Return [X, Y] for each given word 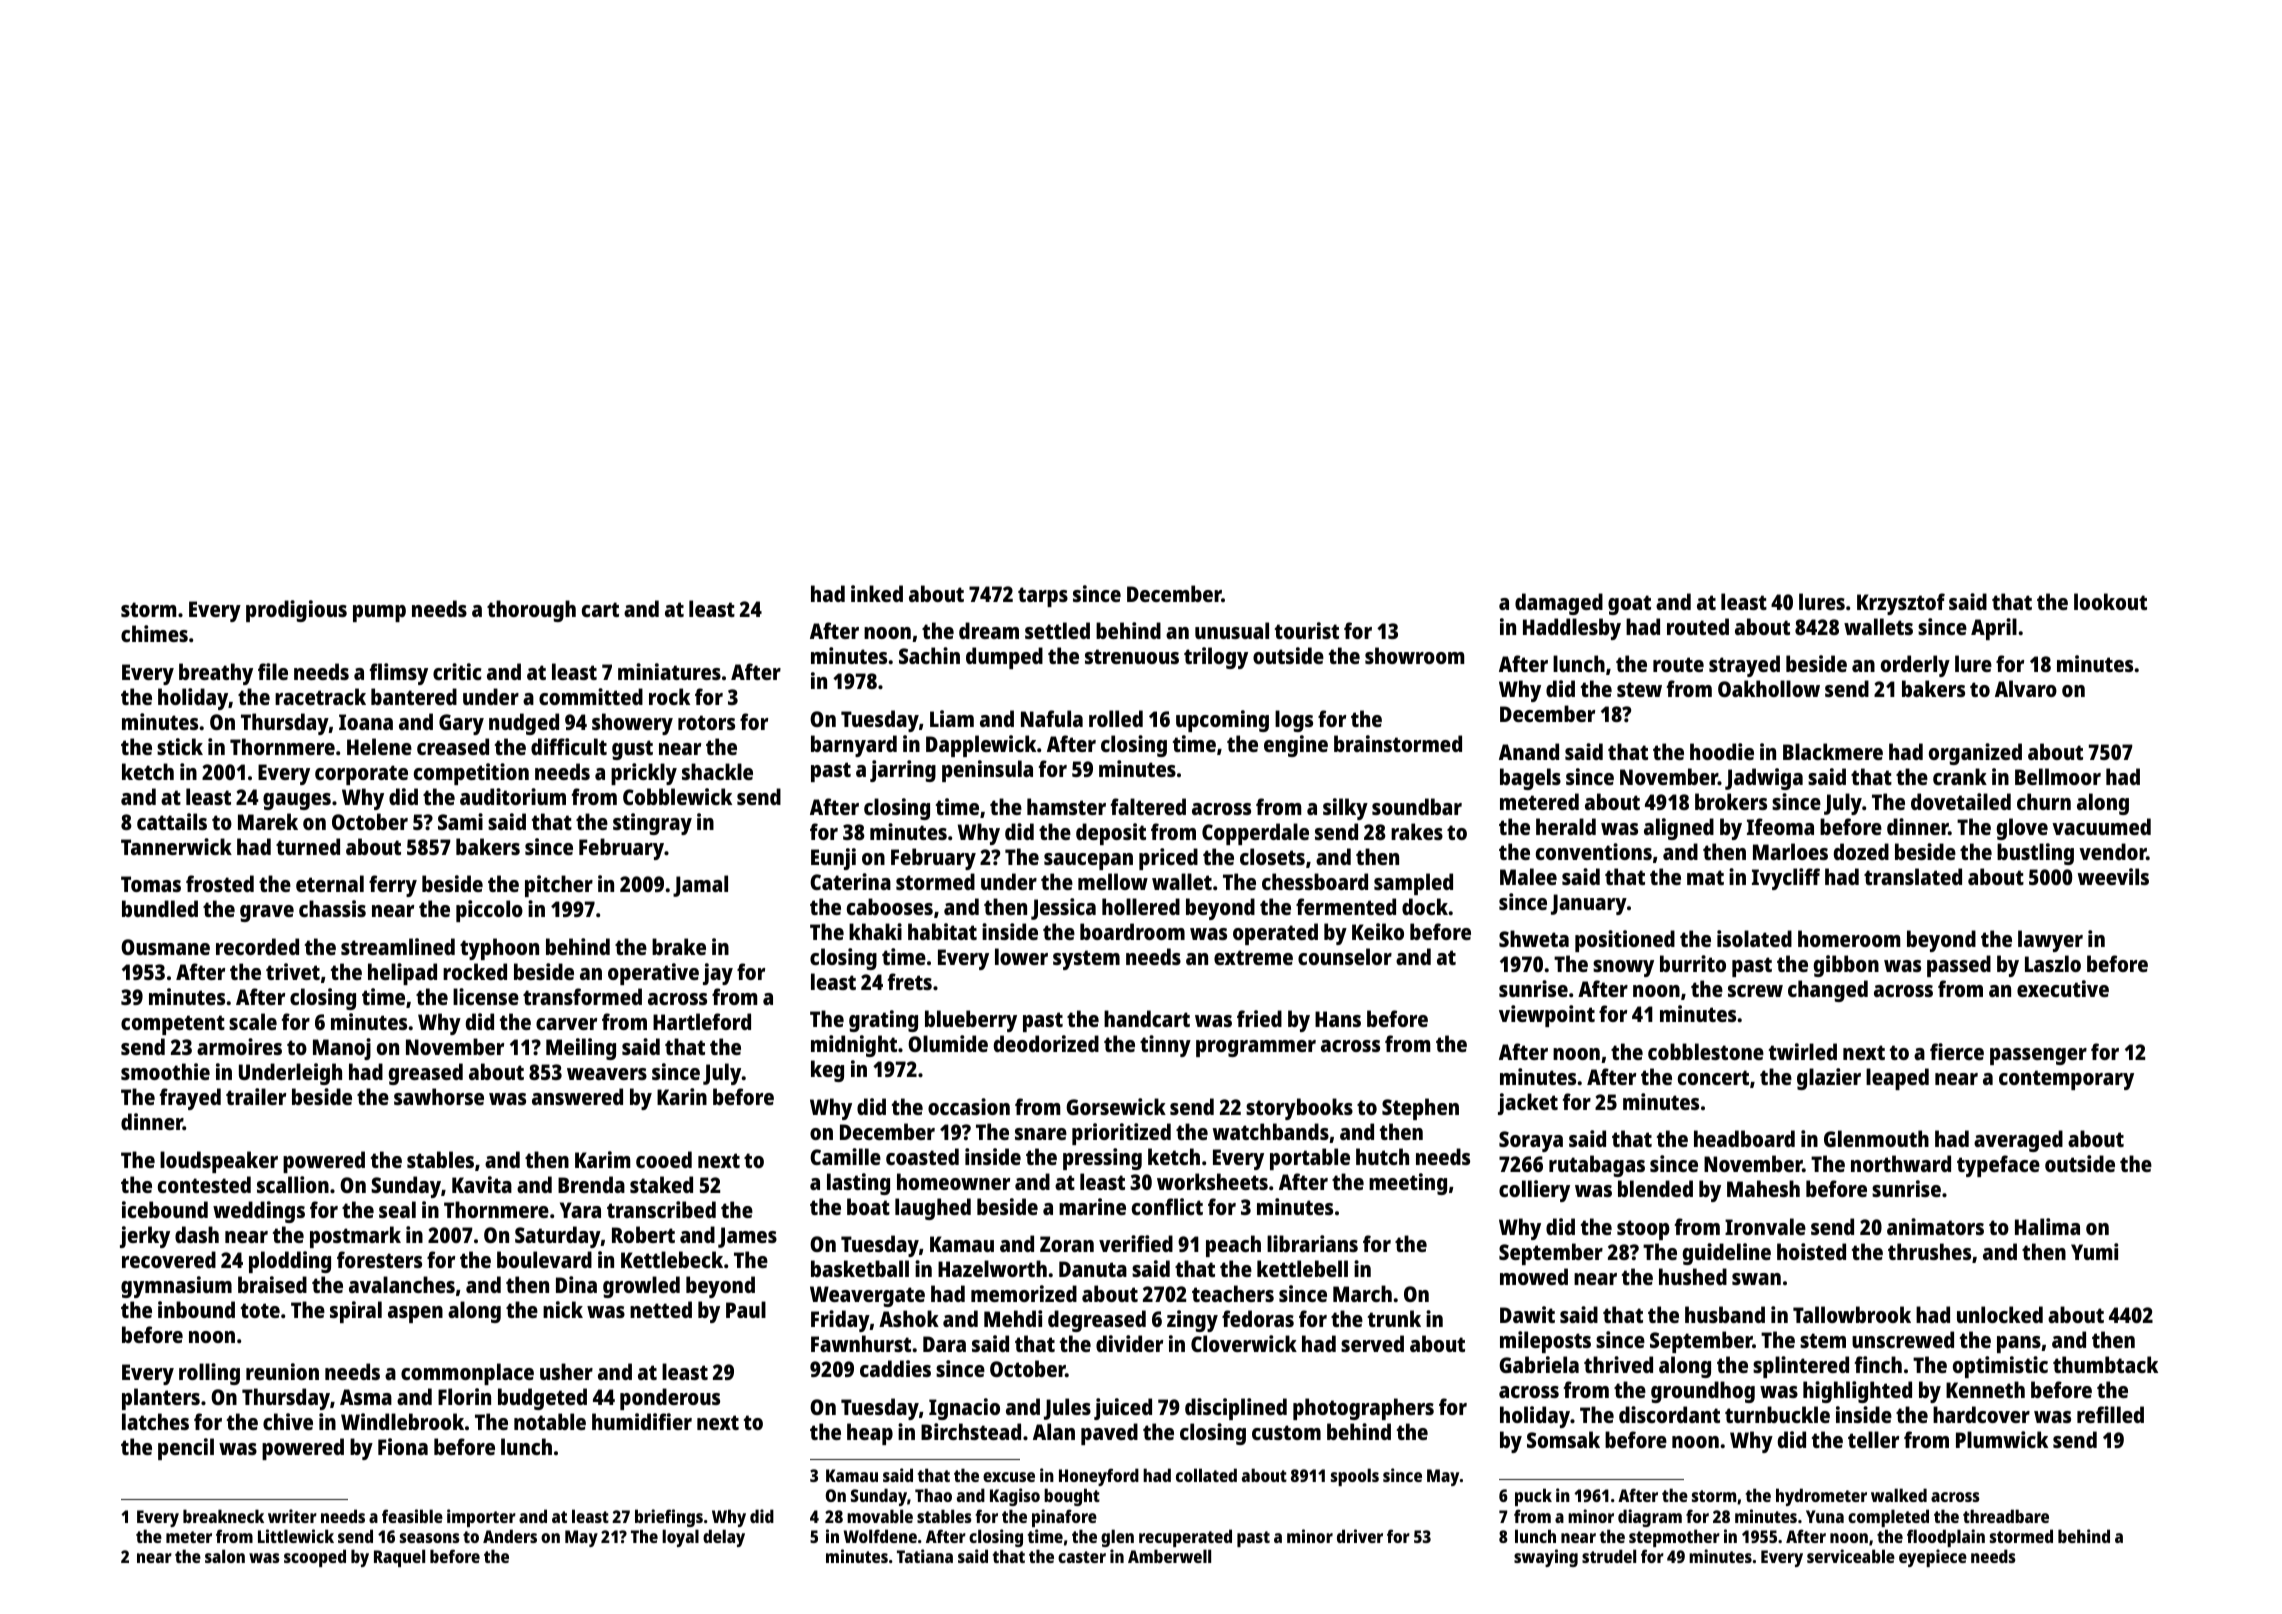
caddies [895, 1368]
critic [457, 671]
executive [2063, 988]
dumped [1004, 658]
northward [1901, 1163]
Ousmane [165, 947]
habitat [942, 931]
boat [868, 1206]
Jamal [700, 886]
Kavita [482, 1184]
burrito [1693, 963]
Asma [366, 1397]
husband [1725, 1314]
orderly [1915, 666]
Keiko [1378, 931]
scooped [315, 1558]
